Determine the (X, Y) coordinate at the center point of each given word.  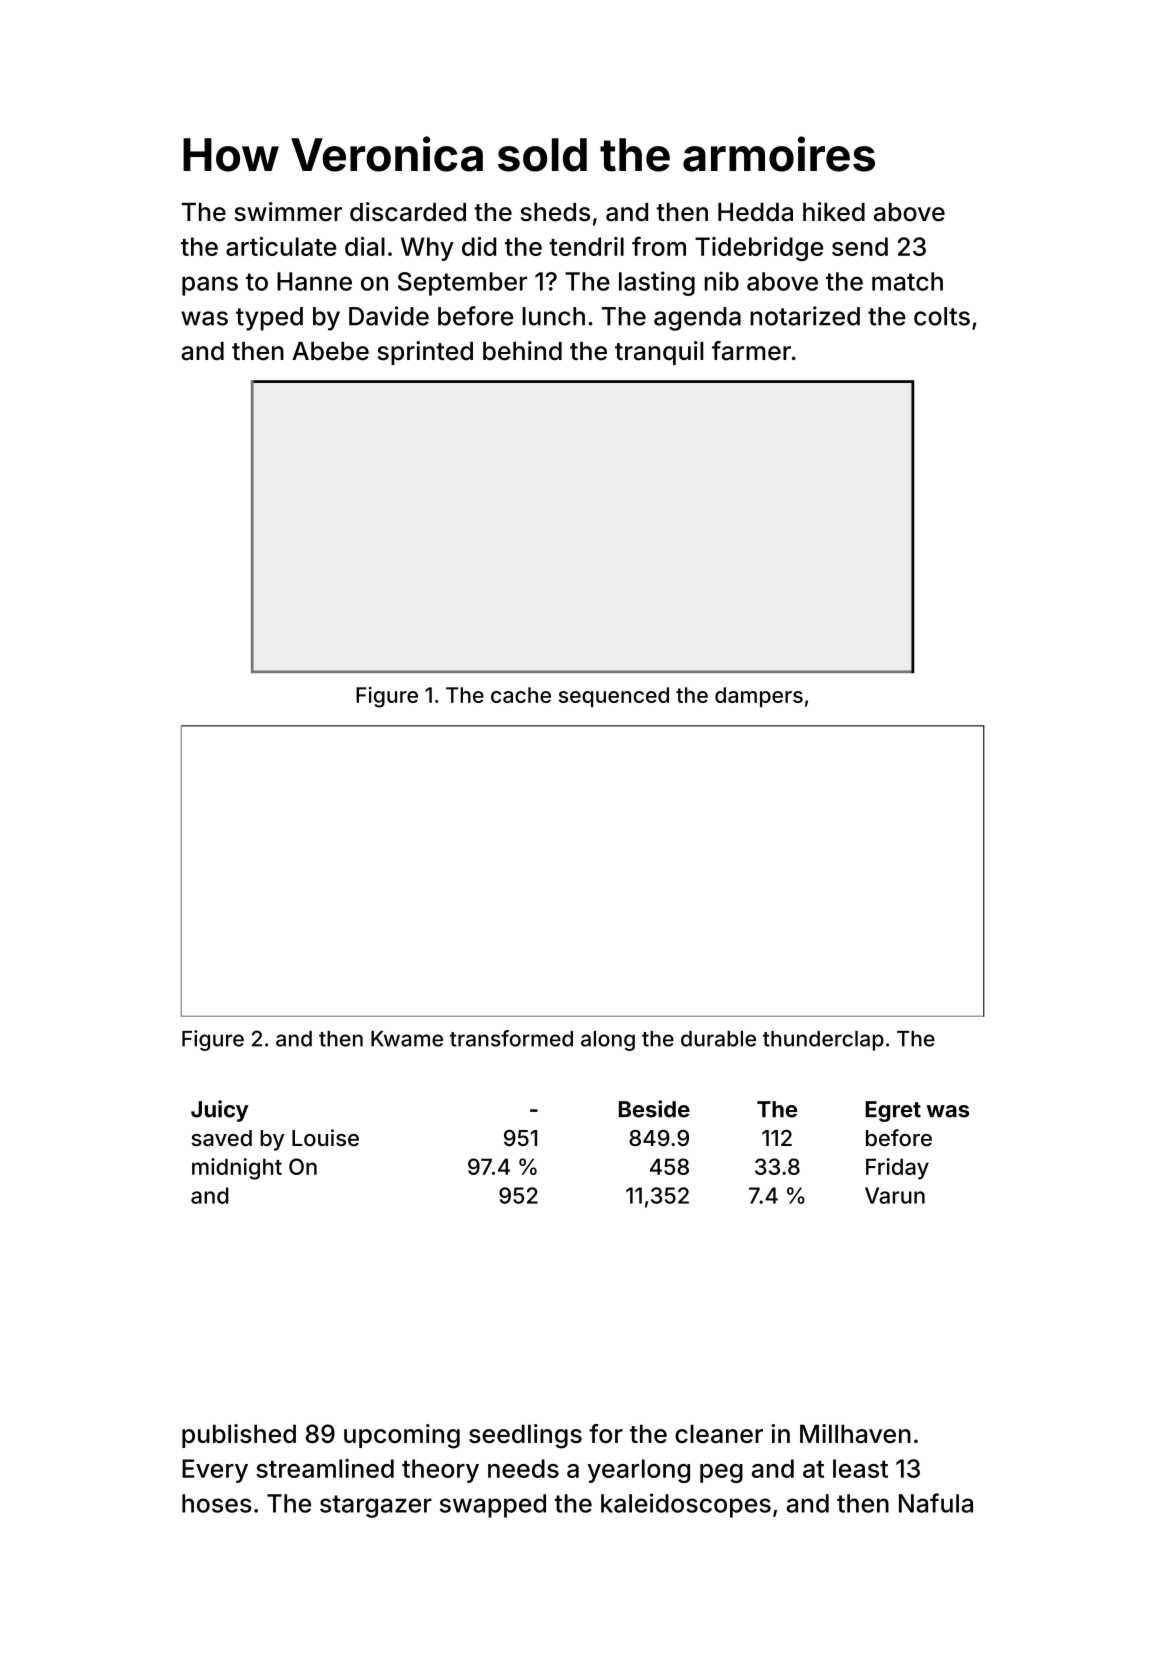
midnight (237, 1169)
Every (215, 1471)
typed (269, 319)
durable (718, 1039)
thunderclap (823, 1041)
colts (942, 316)
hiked (834, 212)
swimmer (288, 212)
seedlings (525, 1436)
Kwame (407, 1039)
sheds (555, 212)
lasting (657, 283)
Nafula (936, 1503)
